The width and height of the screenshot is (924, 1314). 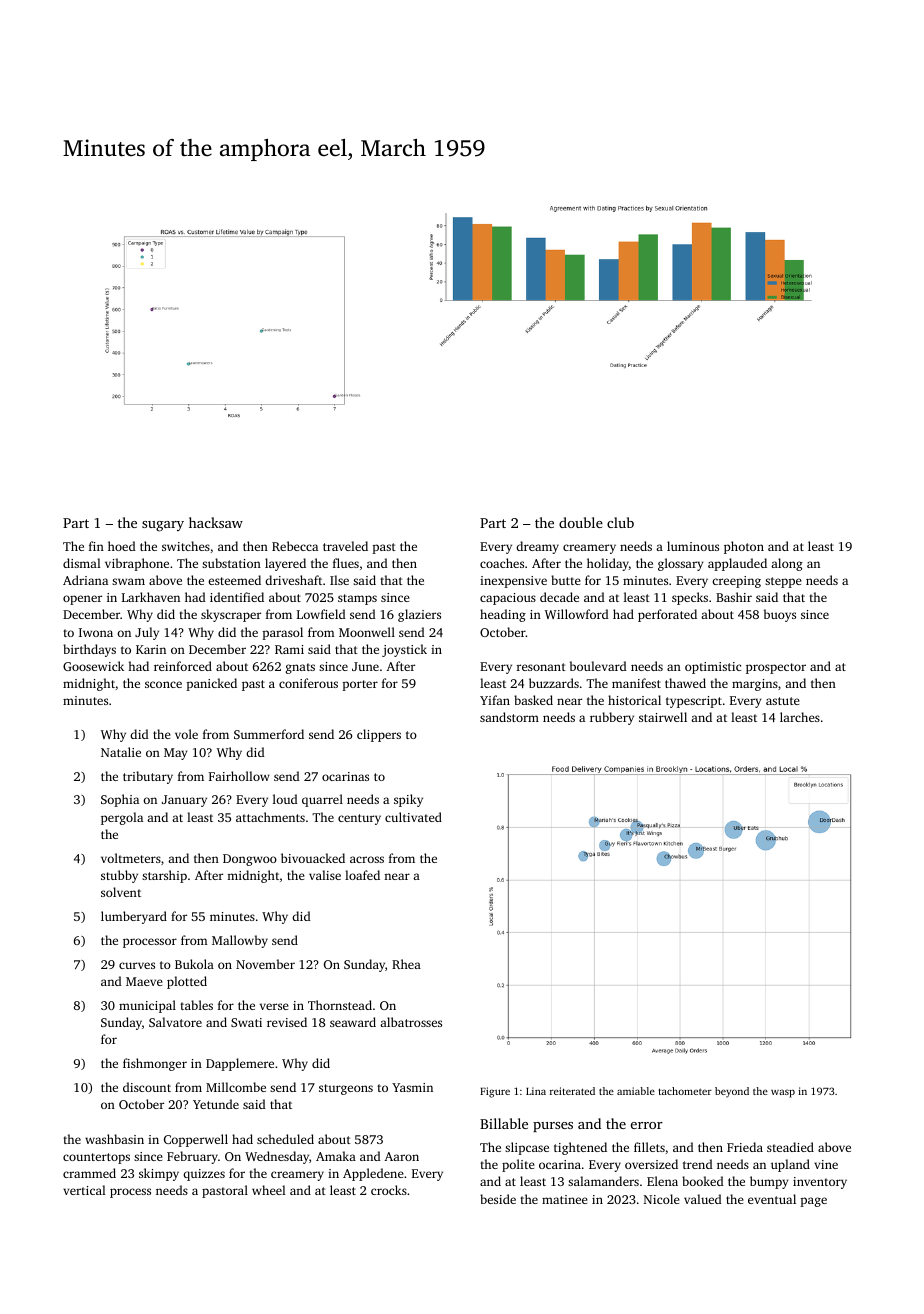 I want to click on dismal, so click(x=82, y=563).
